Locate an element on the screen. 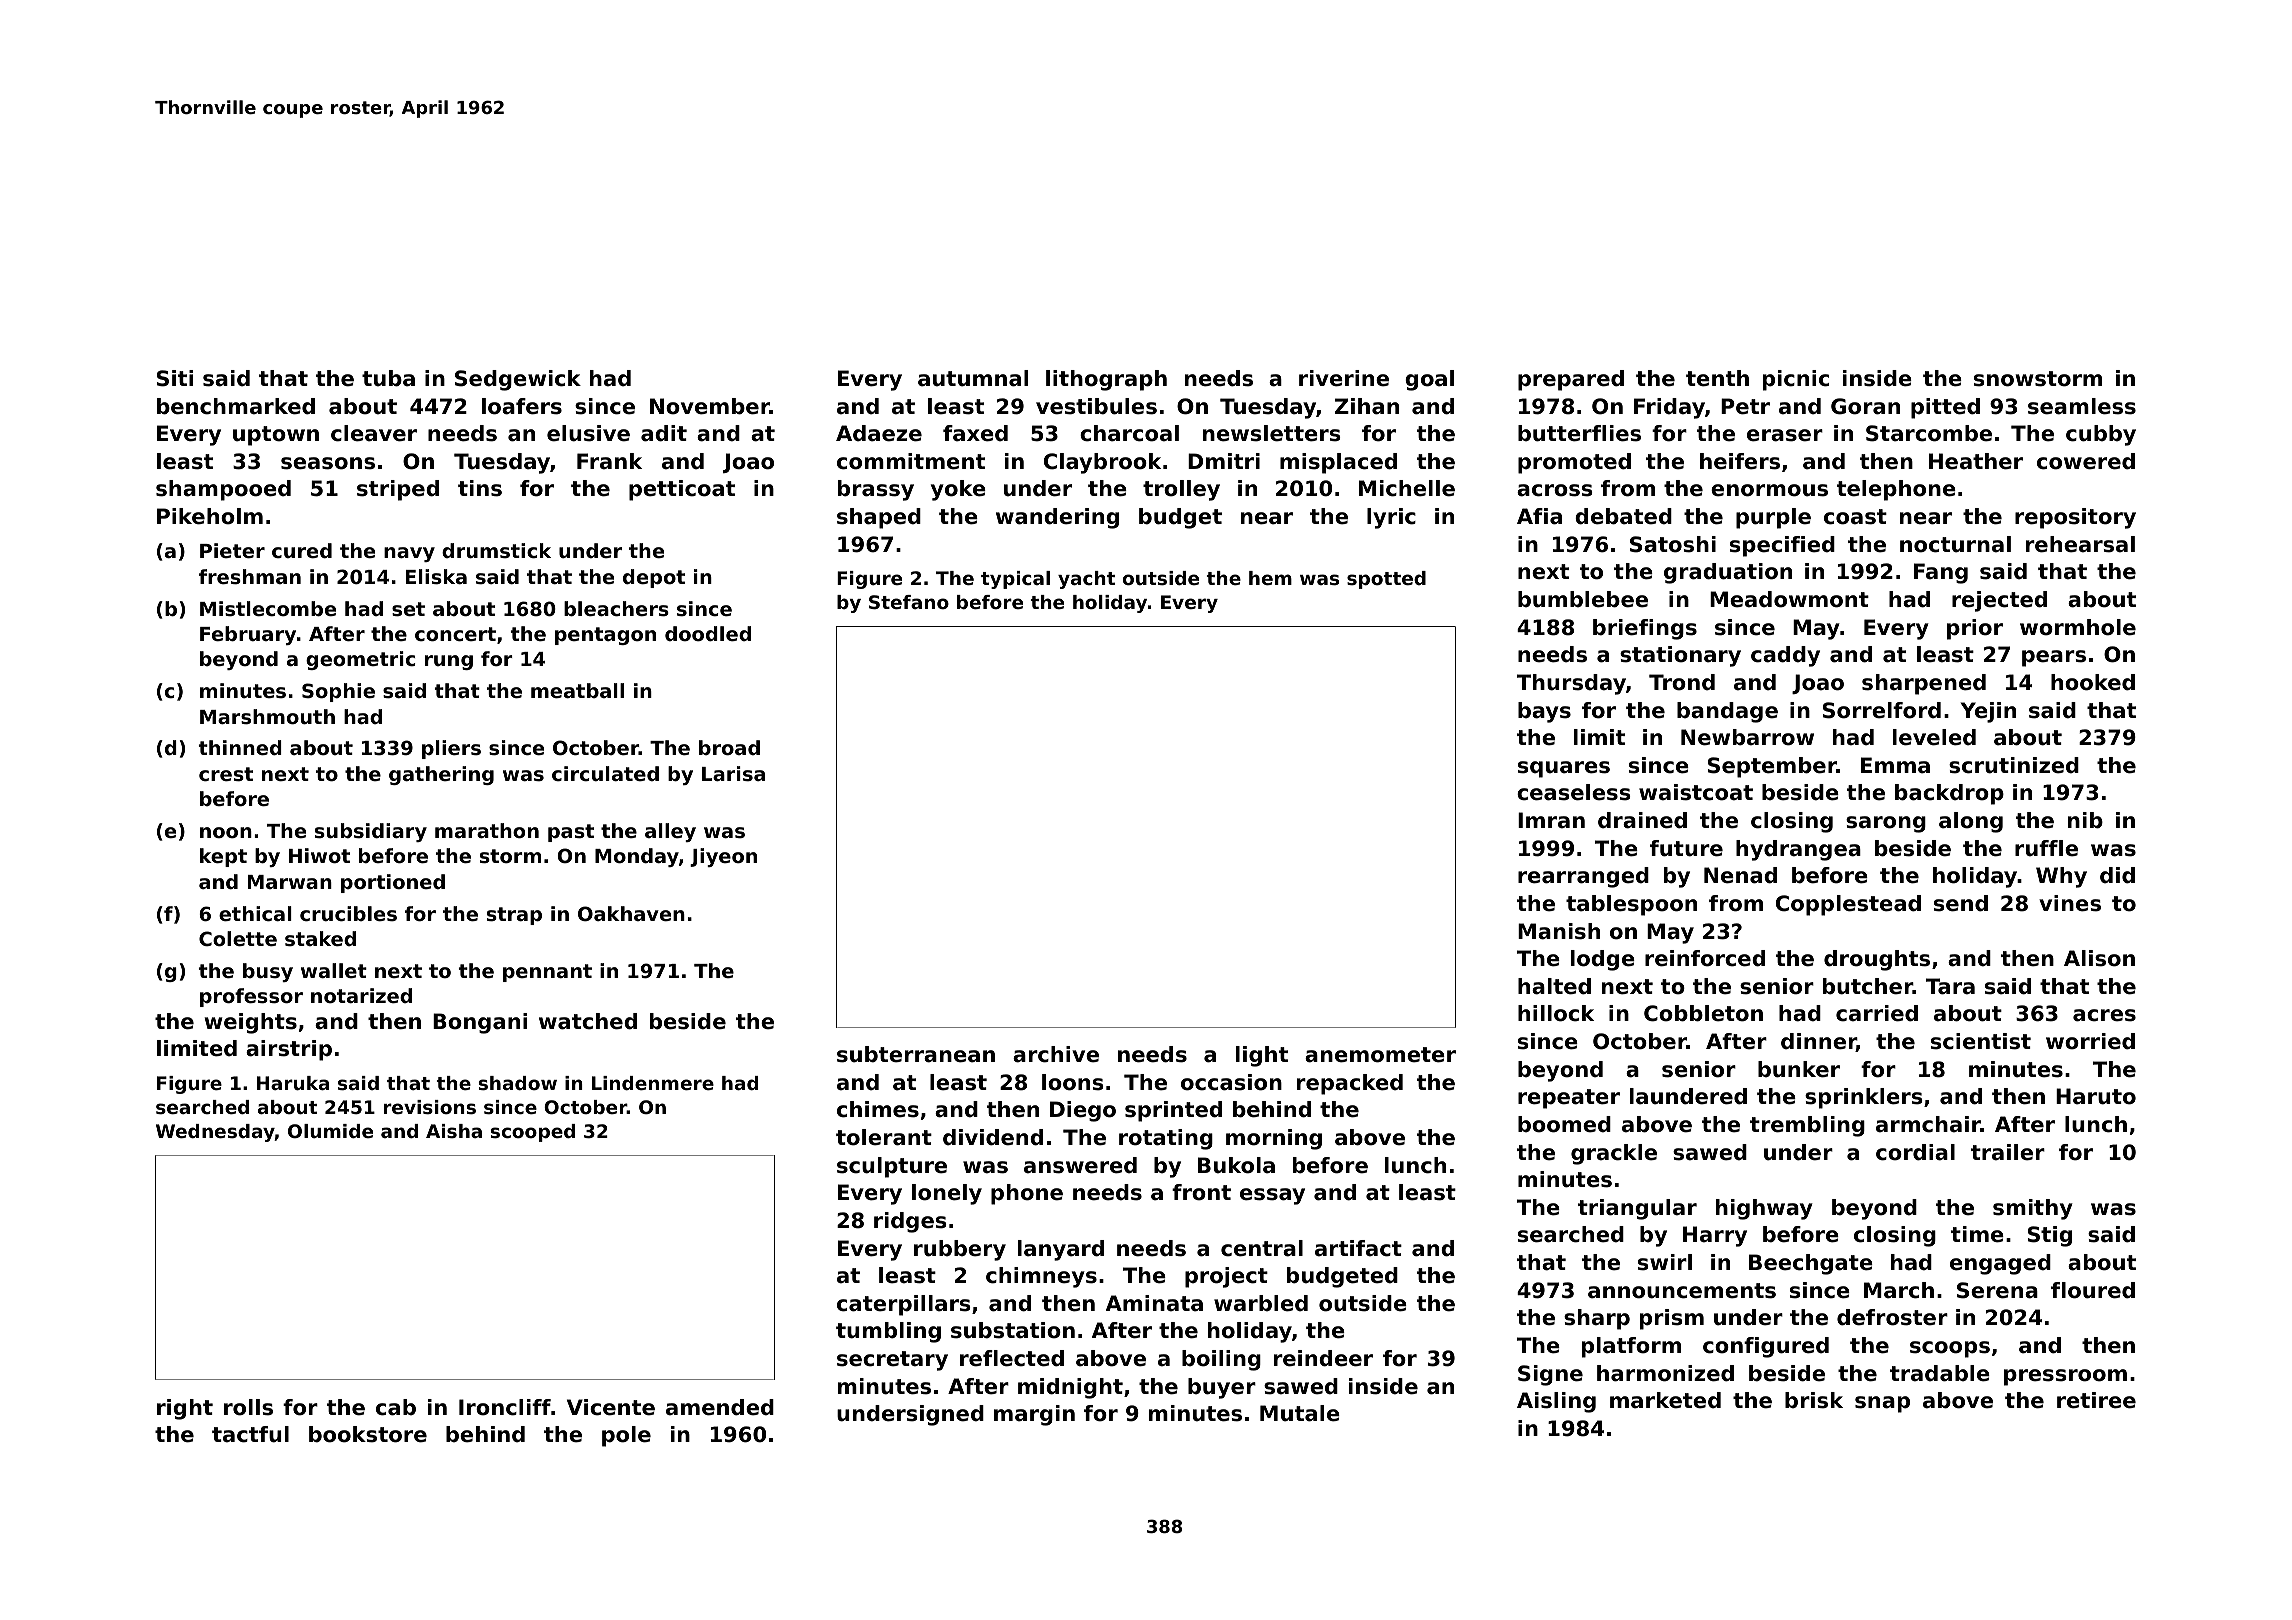 This screenshot has height=1620, width=2292. tactful is located at coordinates (250, 1434).
